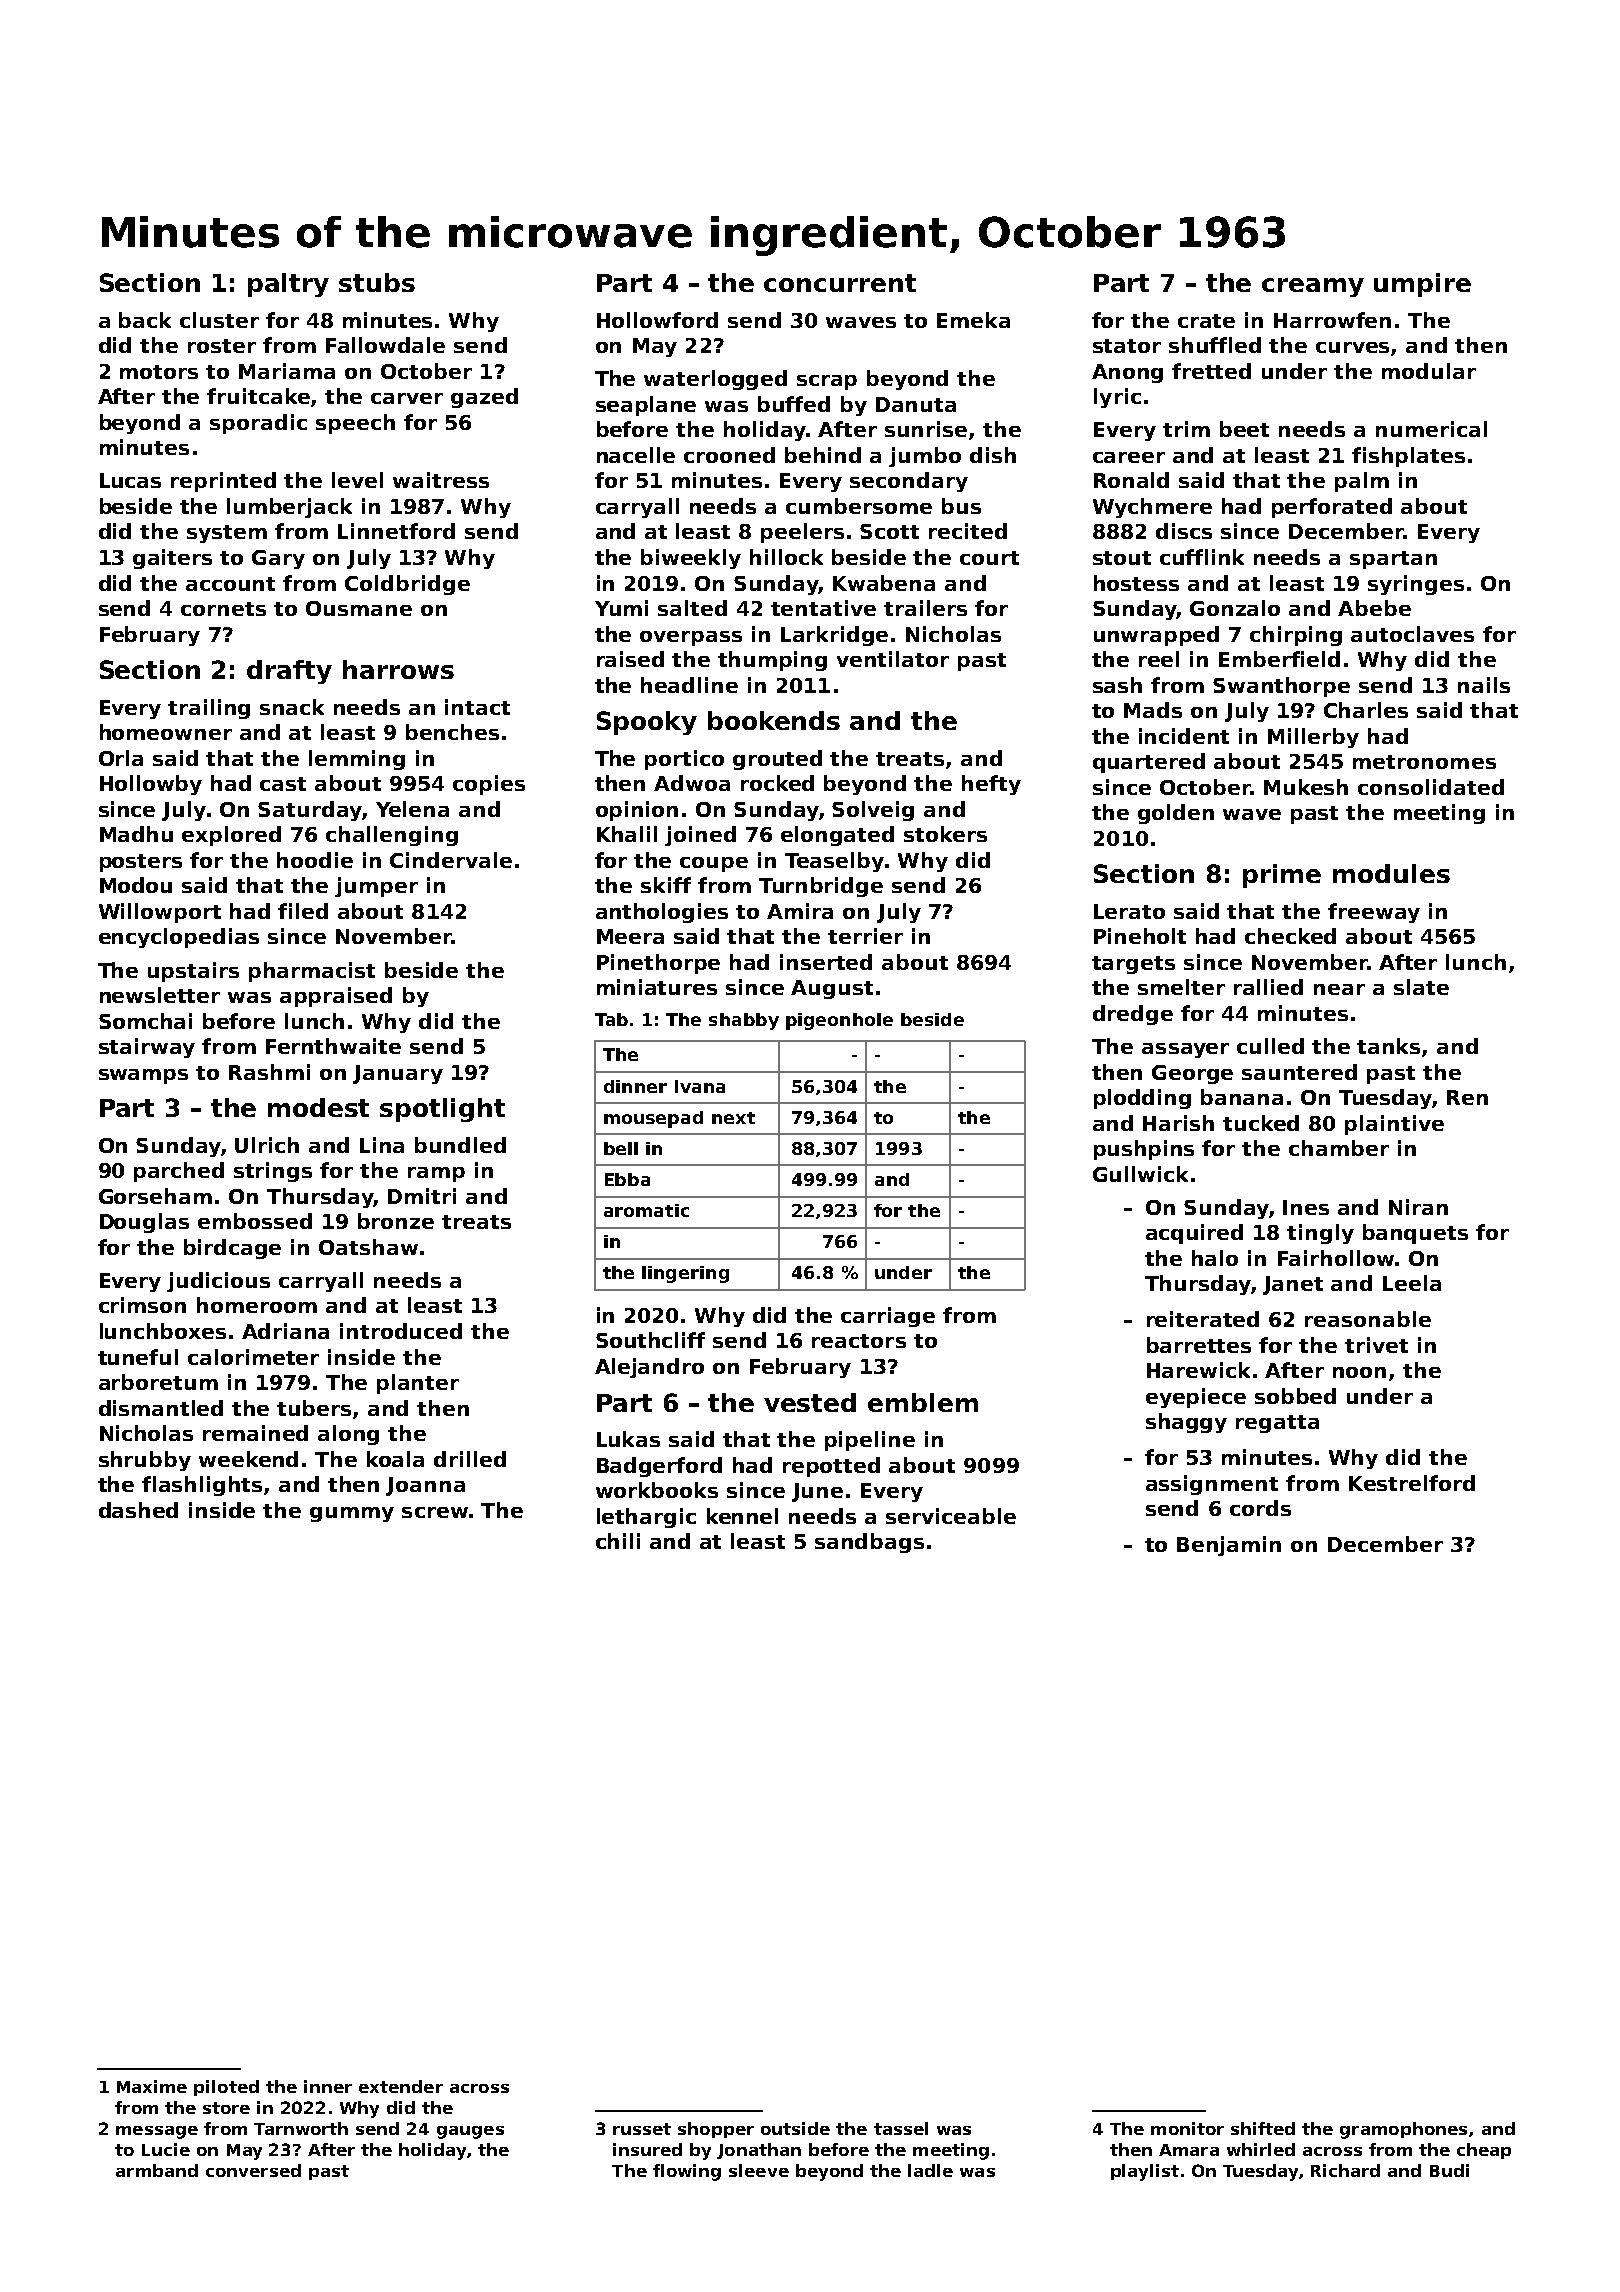 The height and width of the screenshot is (2292, 1620). Describe the element at coordinates (312, 972) in the screenshot. I see `pharmacist` at that location.
